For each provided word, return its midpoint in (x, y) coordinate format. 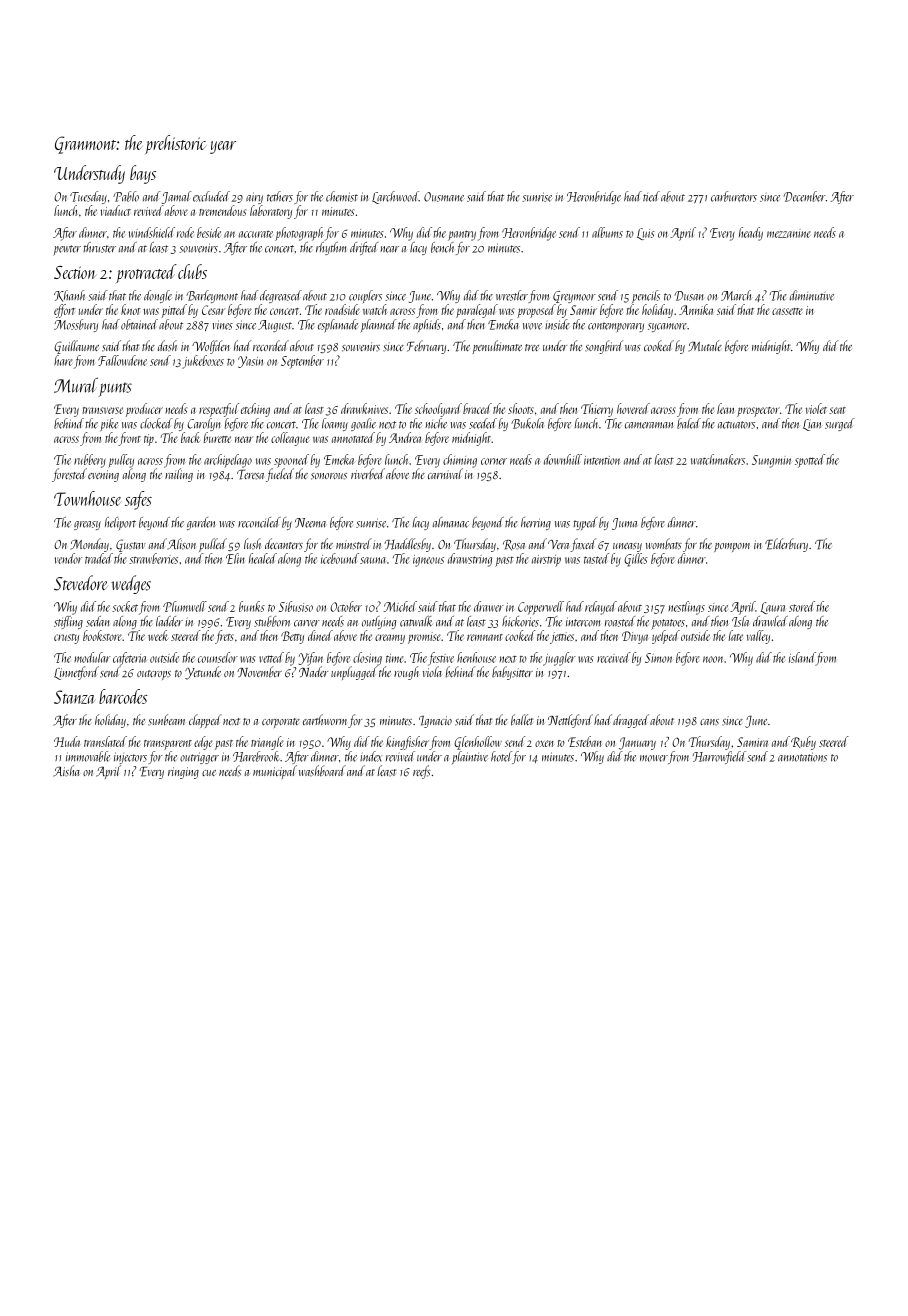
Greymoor (574, 297)
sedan (97, 621)
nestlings (686, 608)
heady (751, 234)
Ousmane (444, 197)
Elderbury (786, 545)
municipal (275, 772)
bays (143, 174)
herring (536, 523)
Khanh (69, 296)
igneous (428, 561)
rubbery (90, 461)
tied (651, 196)
